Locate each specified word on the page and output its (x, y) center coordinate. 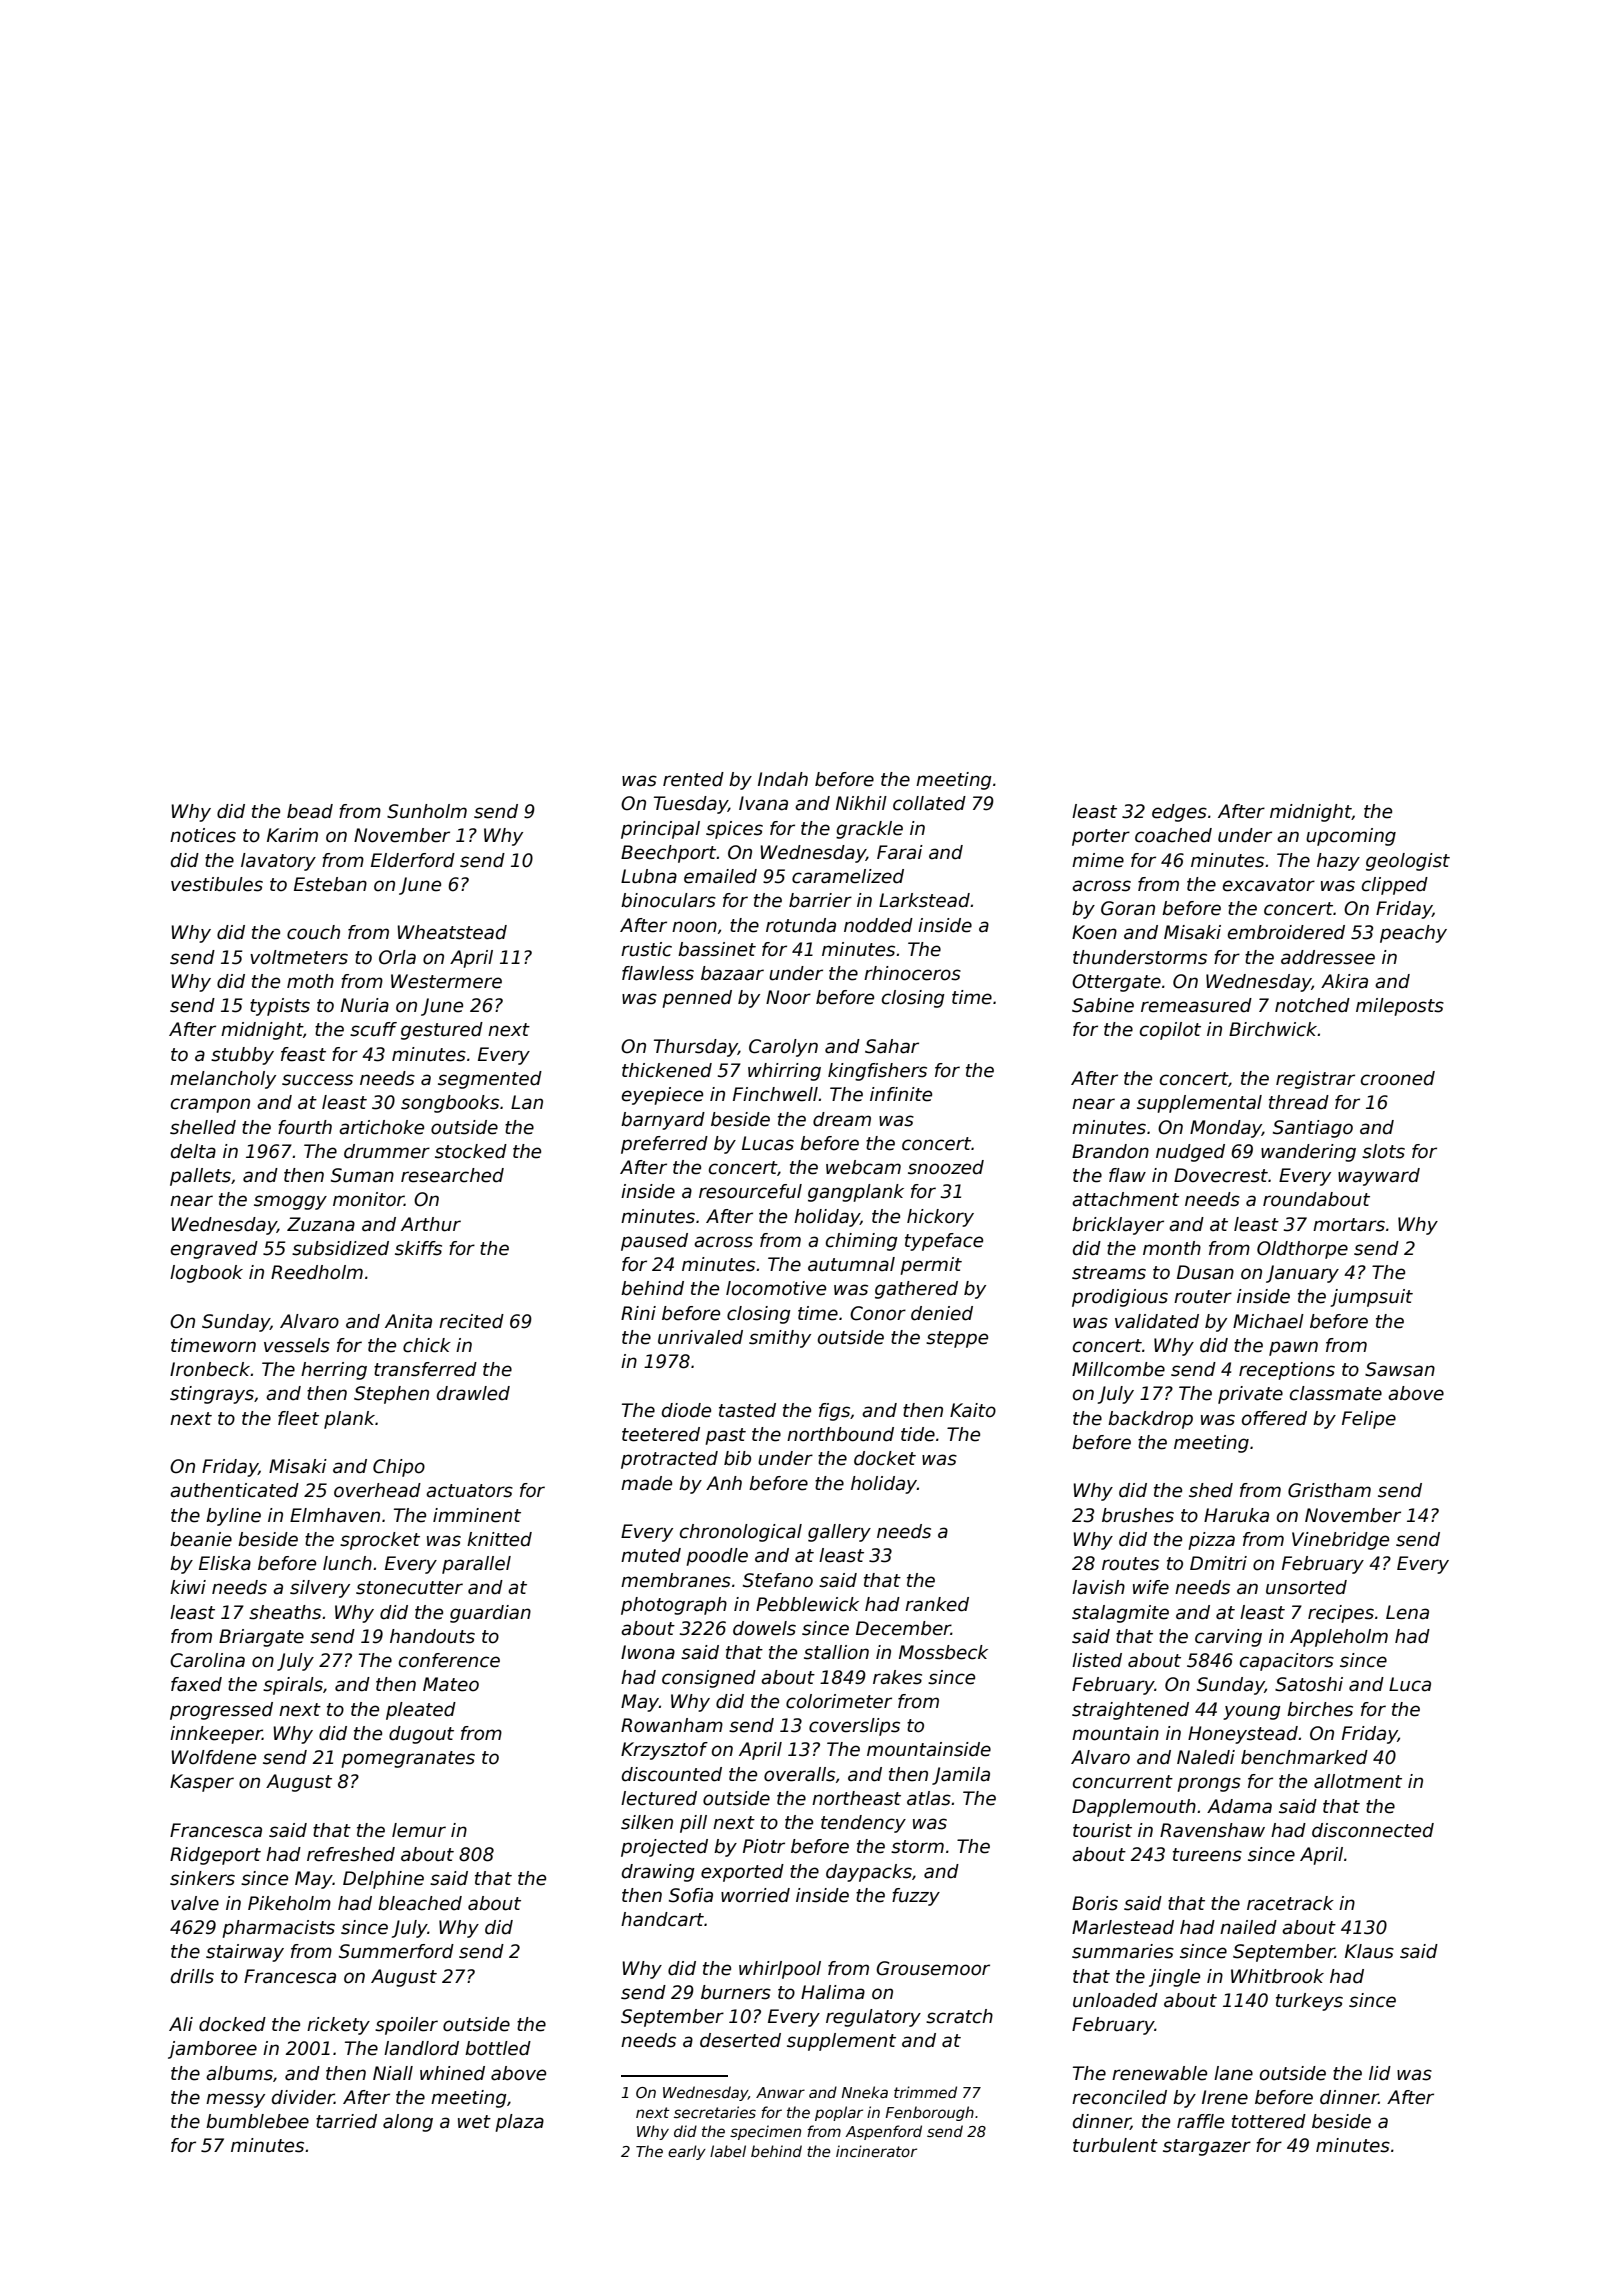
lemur (419, 1830)
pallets (200, 1177)
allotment (1358, 1781)
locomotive (776, 1288)
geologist (1408, 862)
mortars (1349, 1225)
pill (693, 1824)
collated (929, 803)
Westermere (446, 981)
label (728, 2151)
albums (239, 2073)
